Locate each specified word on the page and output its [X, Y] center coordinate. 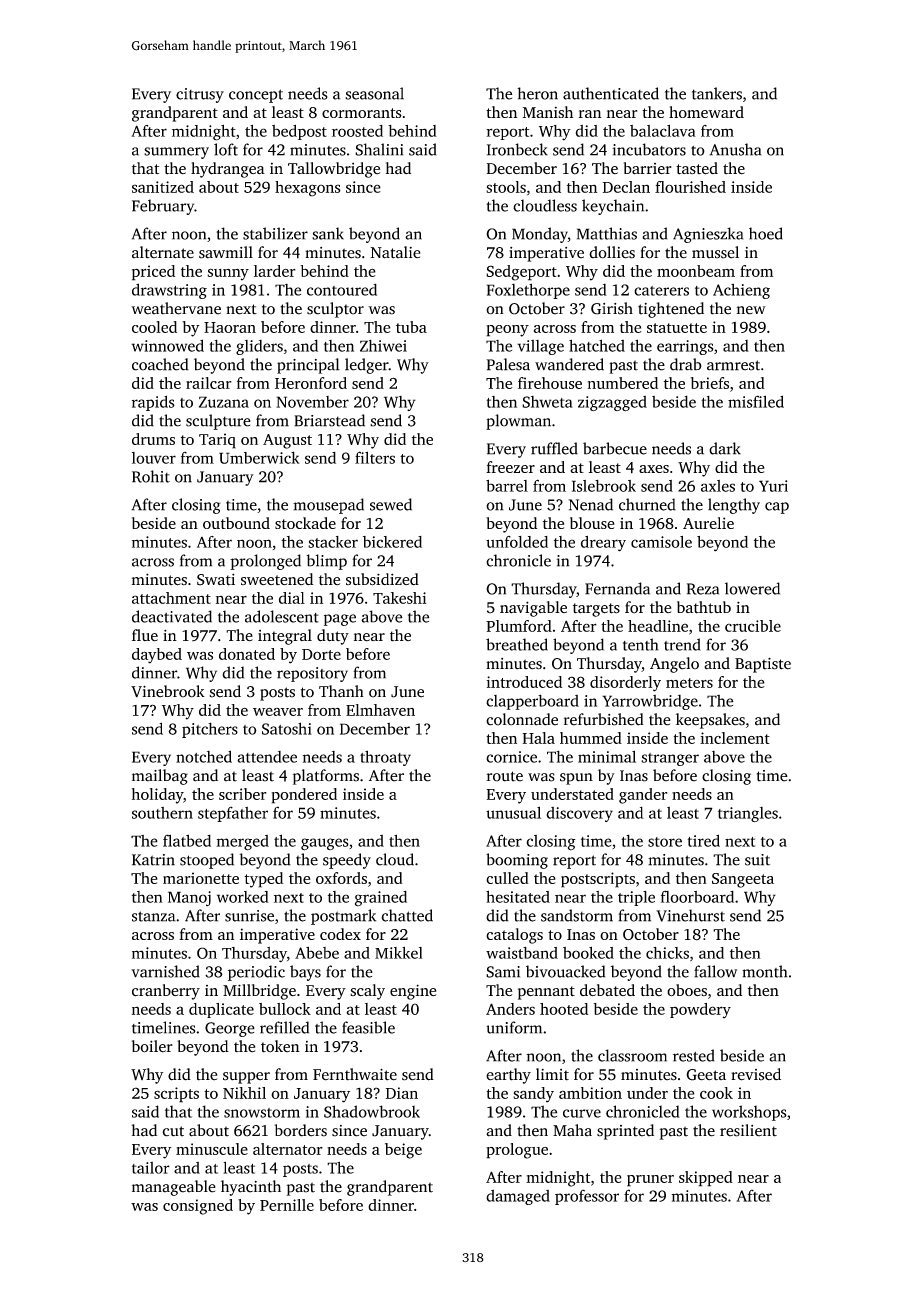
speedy [347, 861]
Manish [548, 112]
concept [256, 96]
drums [153, 439]
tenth [640, 644]
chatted [407, 915]
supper [246, 1078]
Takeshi [399, 598]
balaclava [663, 131]
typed [264, 880]
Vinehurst [690, 915]
